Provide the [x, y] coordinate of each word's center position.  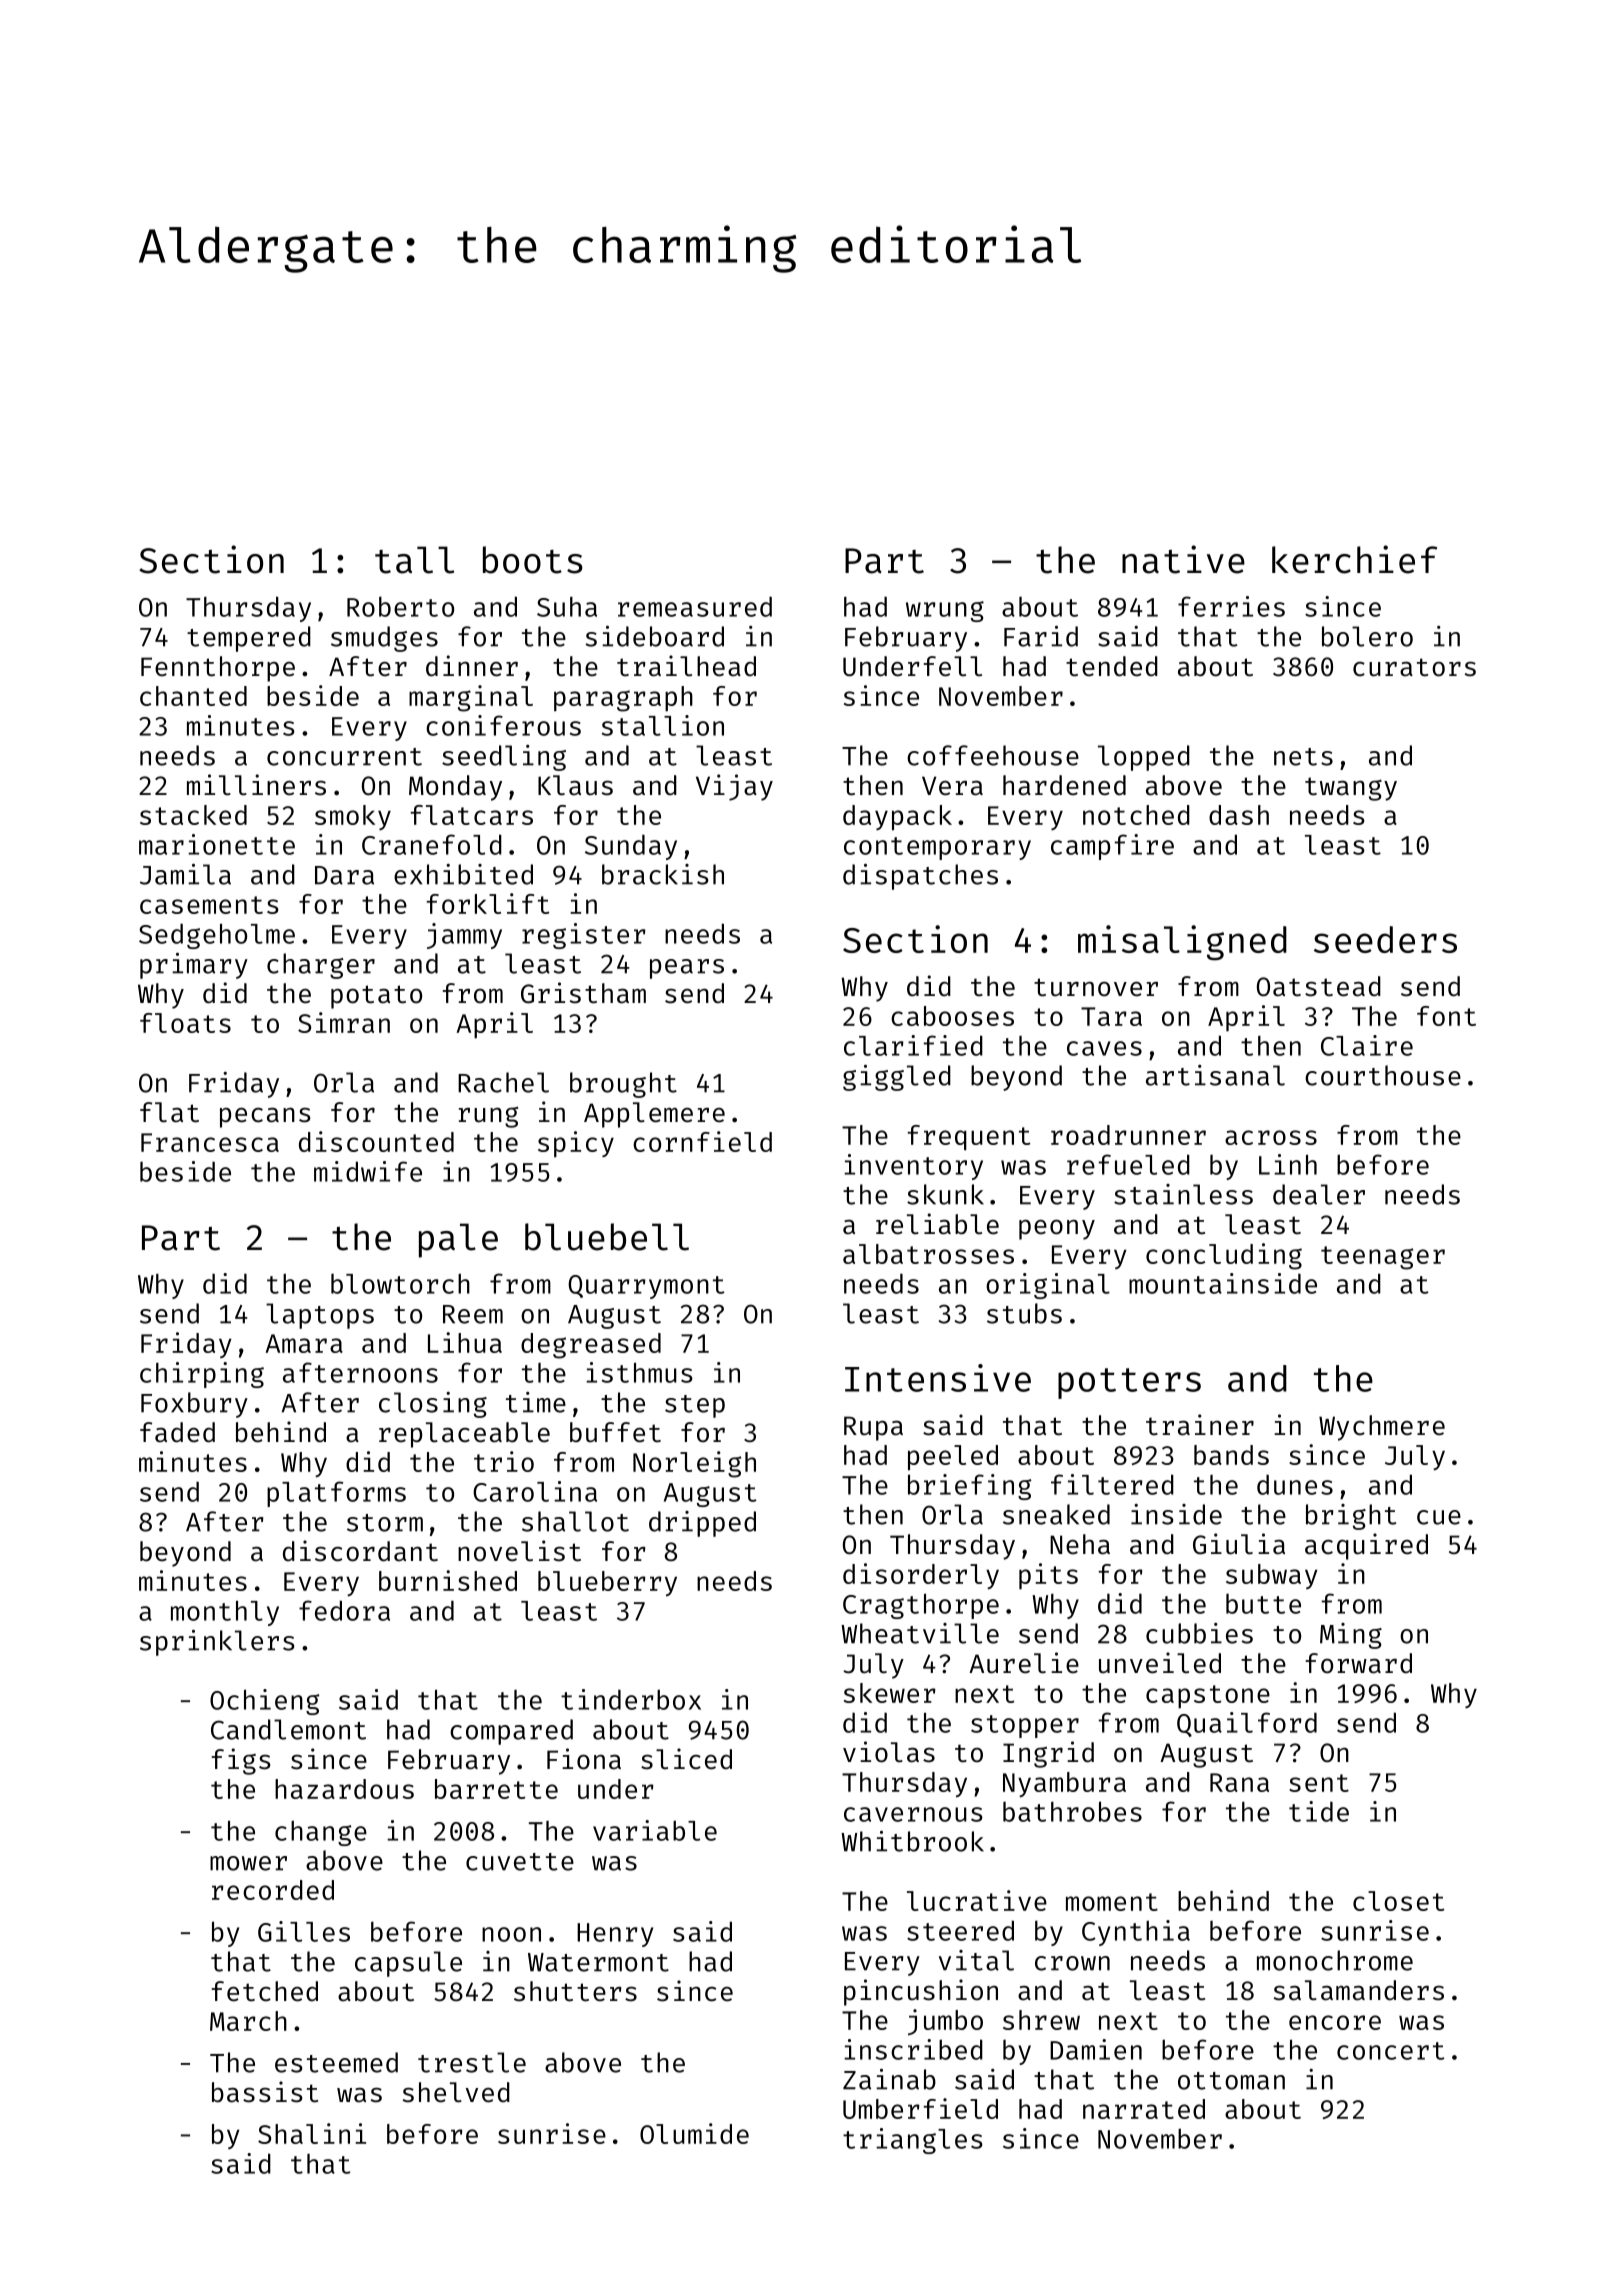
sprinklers [217, 1643]
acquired [1366, 1546]
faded [177, 1432]
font [1446, 1016]
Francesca [210, 1142]
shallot [575, 1521]
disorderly [921, 1576]
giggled [897, 1078]
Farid [1041, 636]
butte [1263, 1603]
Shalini [312, 2133]
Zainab [889, 2079]
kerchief [1354, 559]
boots [533, 560]
